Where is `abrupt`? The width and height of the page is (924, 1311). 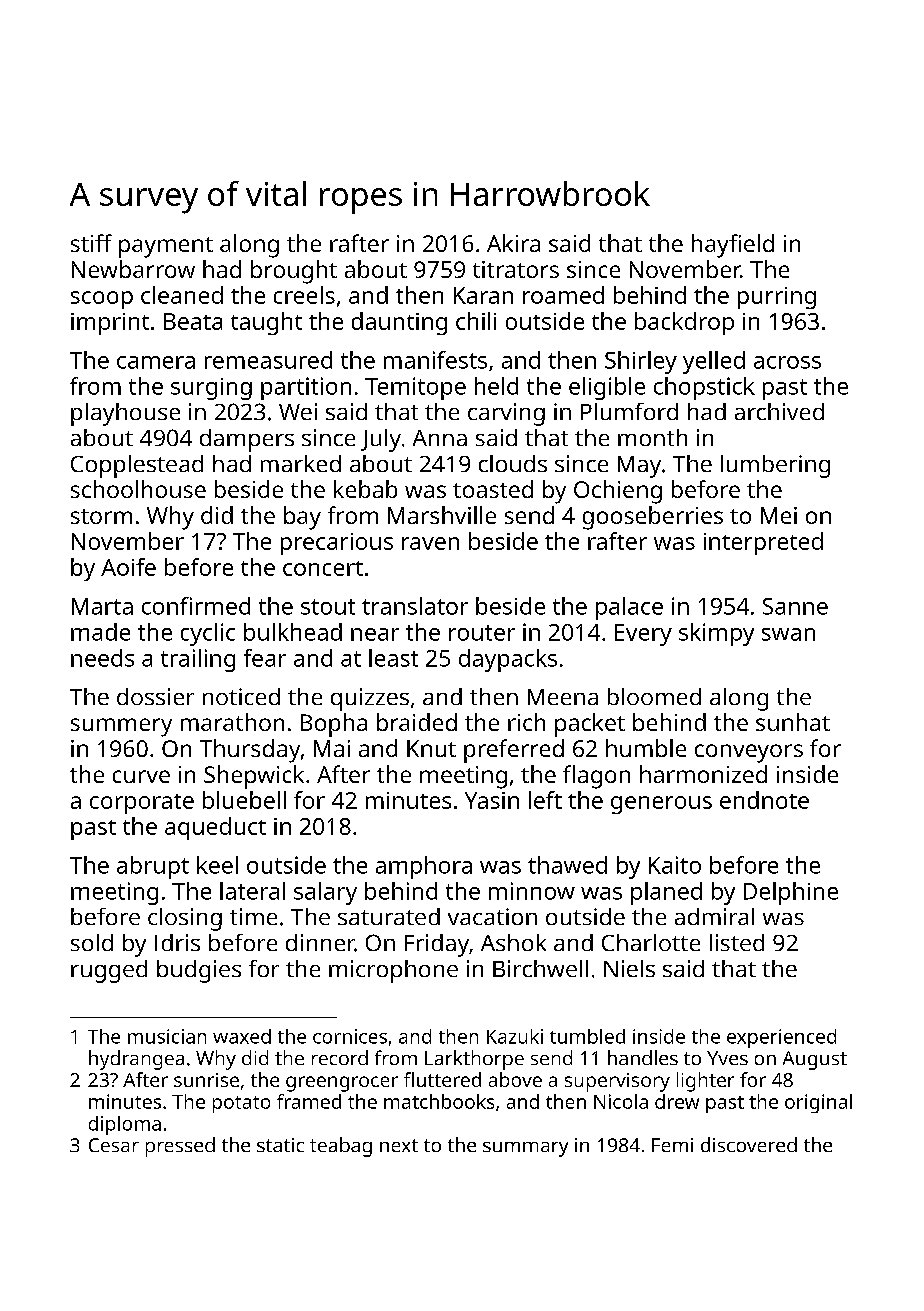 abrupt is located at coordinates (153, 867).
